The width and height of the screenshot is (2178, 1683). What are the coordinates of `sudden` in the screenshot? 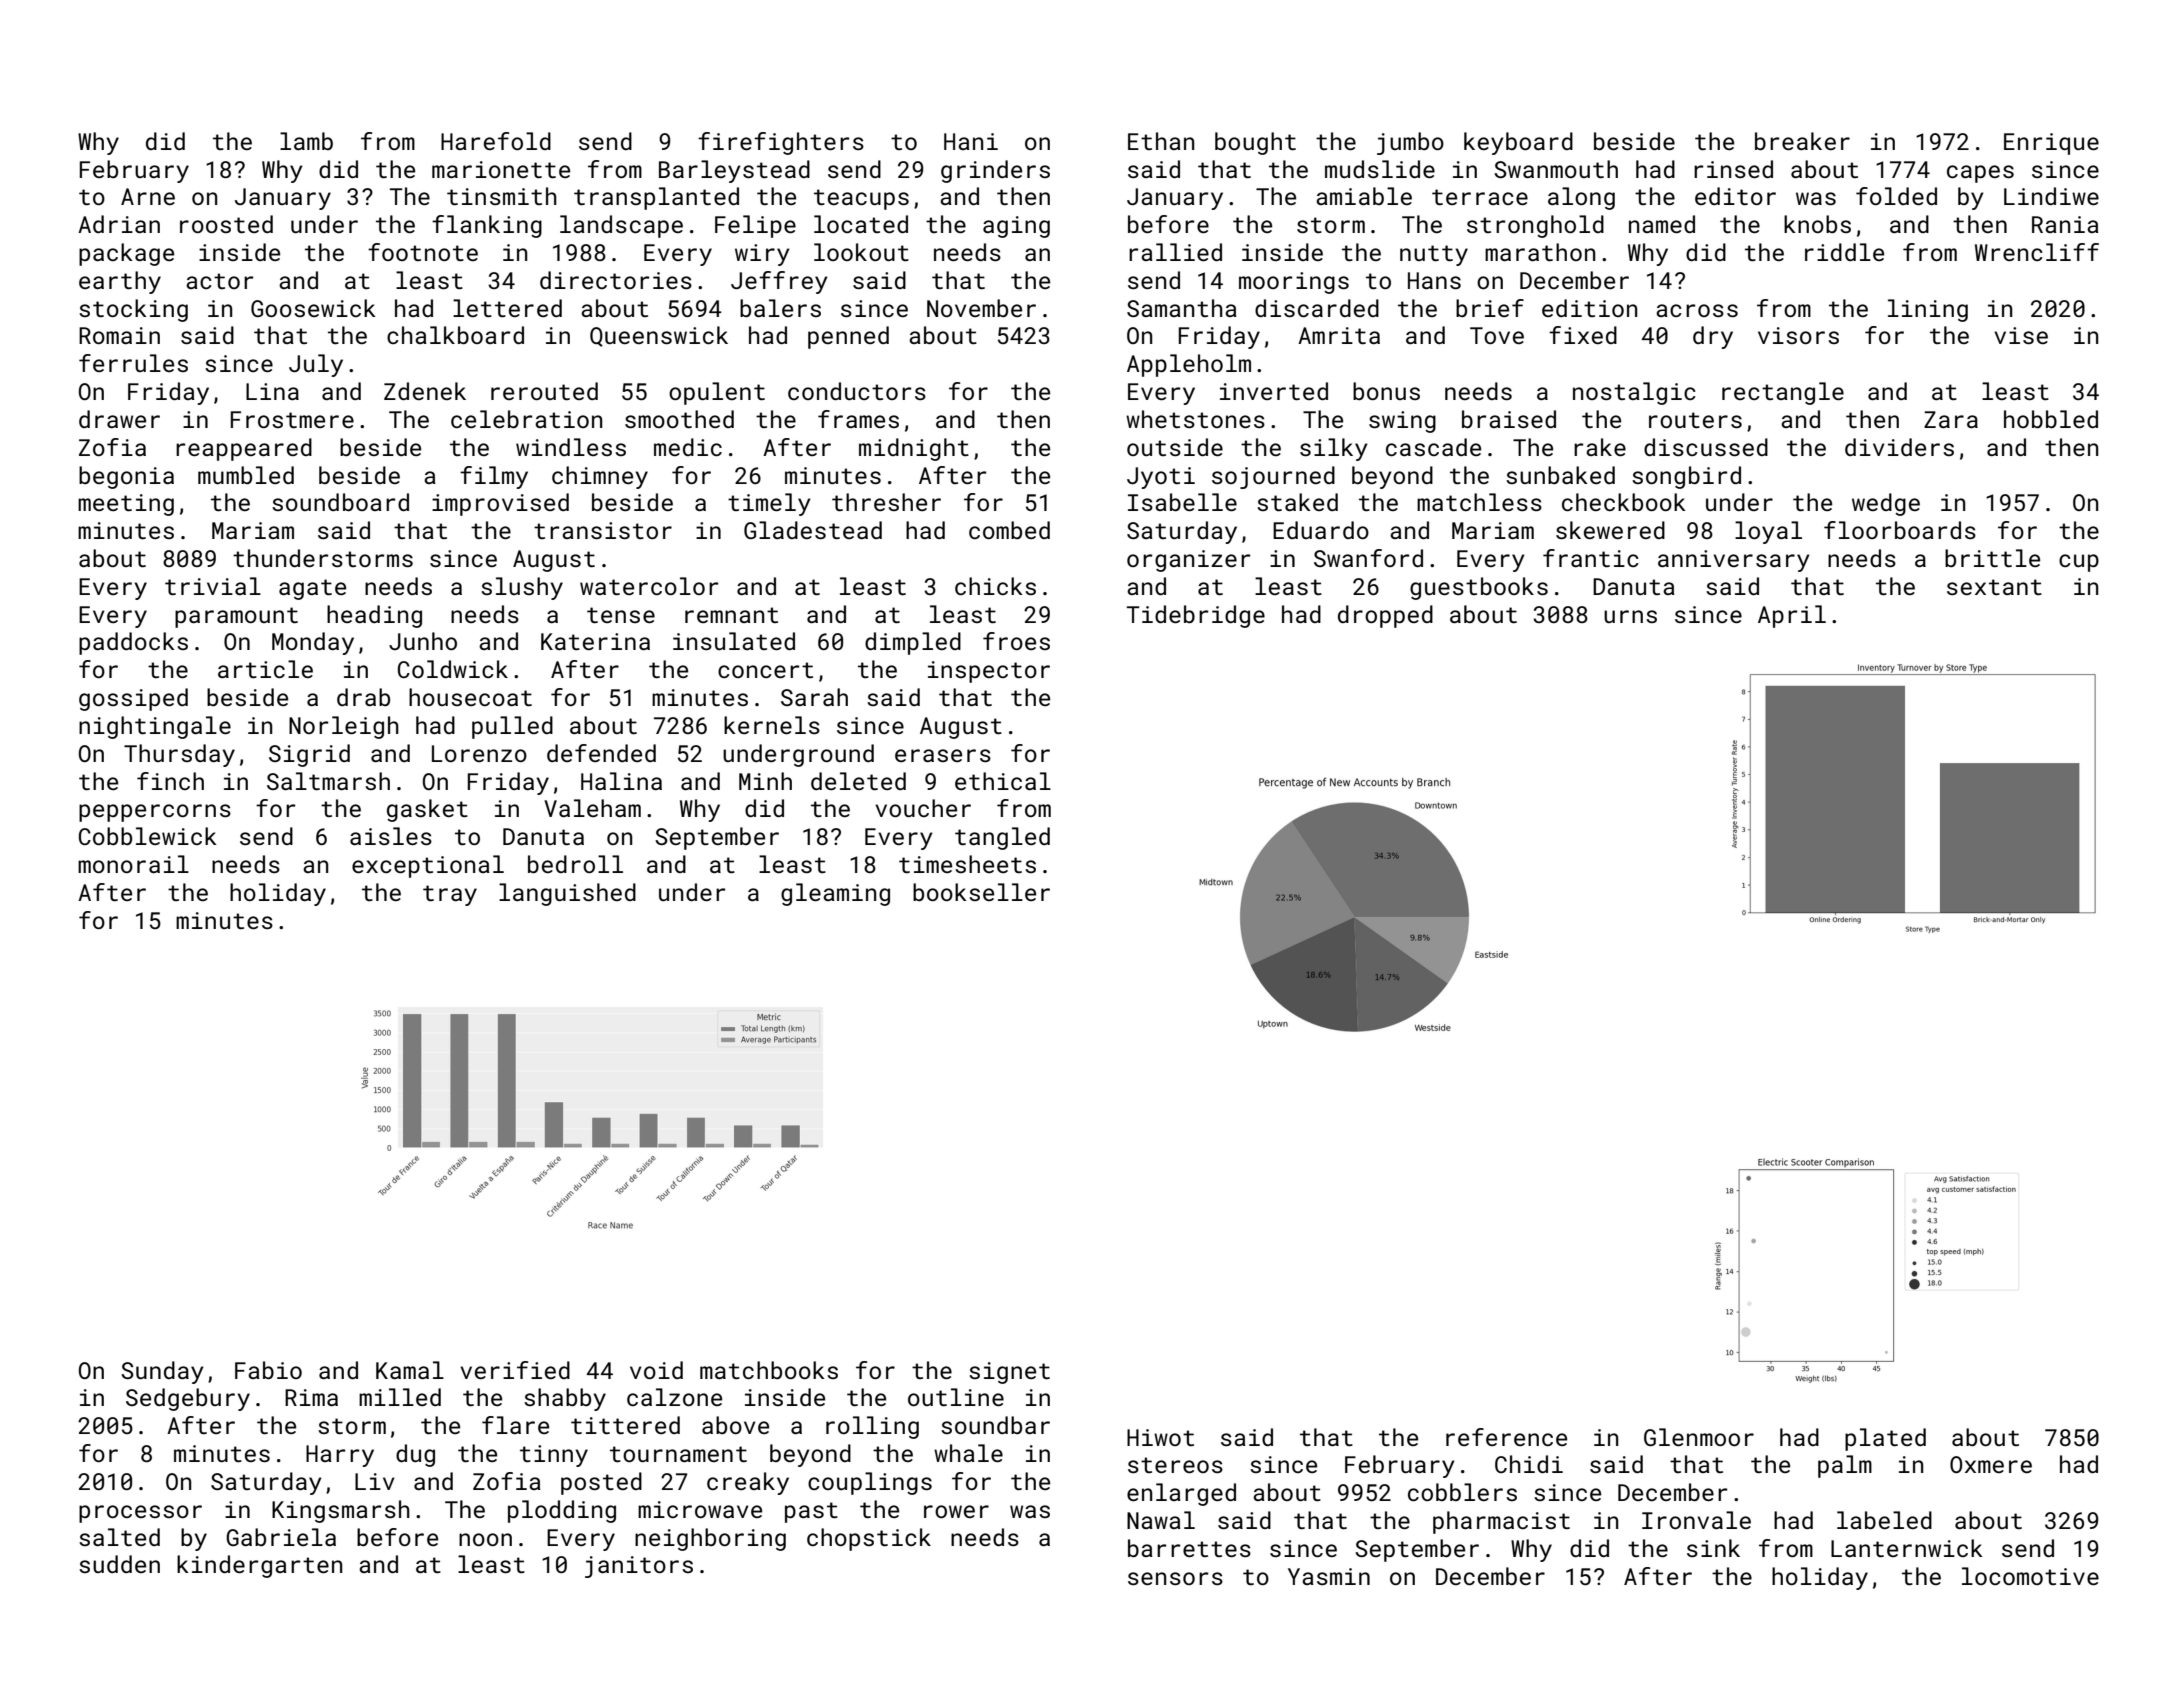 It's located at (119, 1564).
